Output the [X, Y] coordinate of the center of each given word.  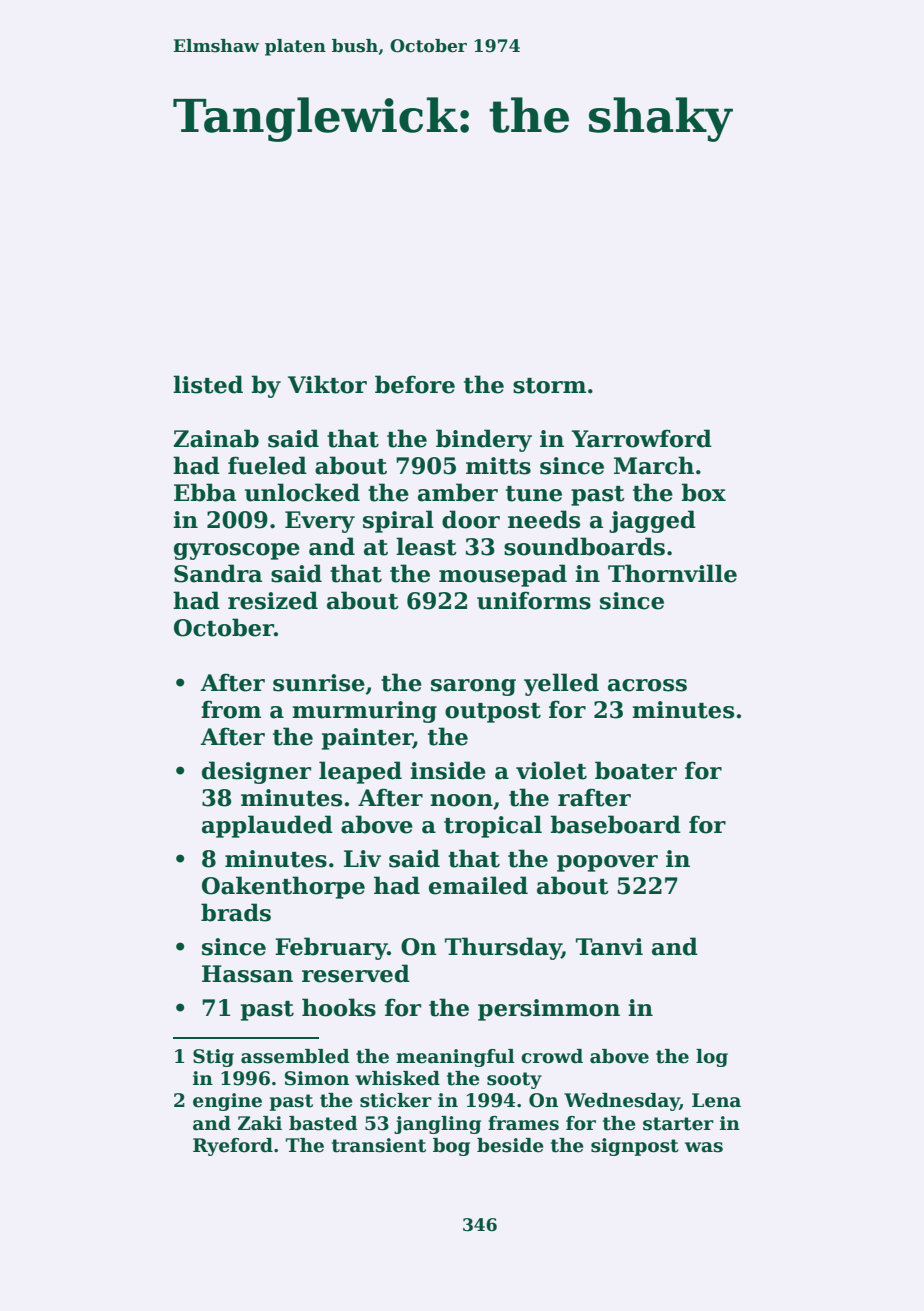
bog [451, 1147]
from [231, 709]
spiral [398, 521]
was [704, 1147]
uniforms [534, 600]
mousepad [503, 575]
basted [323, 1123]
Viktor [327, 384]
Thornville [672, 573]
